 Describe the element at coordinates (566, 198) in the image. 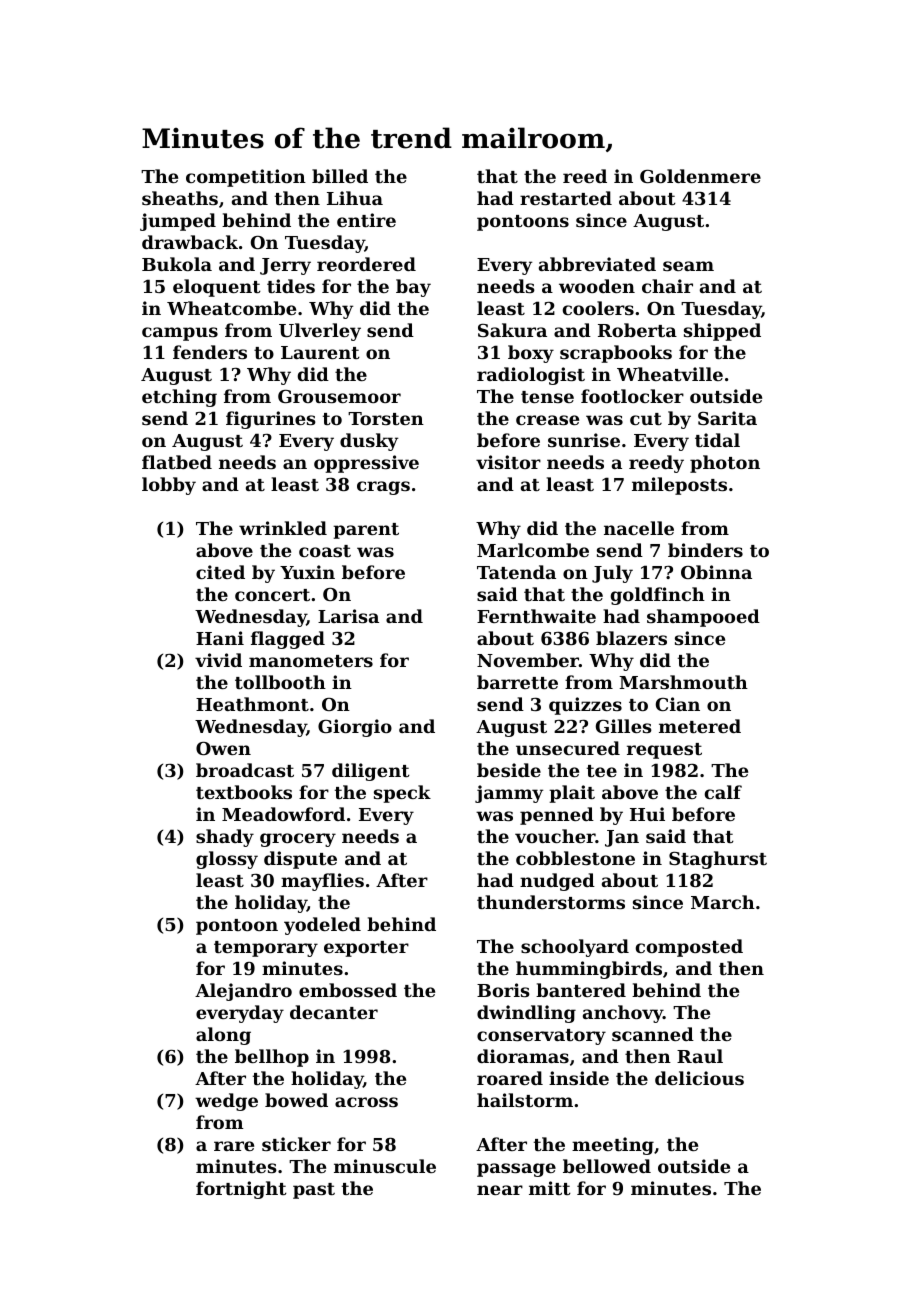

I see `restarted` at that location.
